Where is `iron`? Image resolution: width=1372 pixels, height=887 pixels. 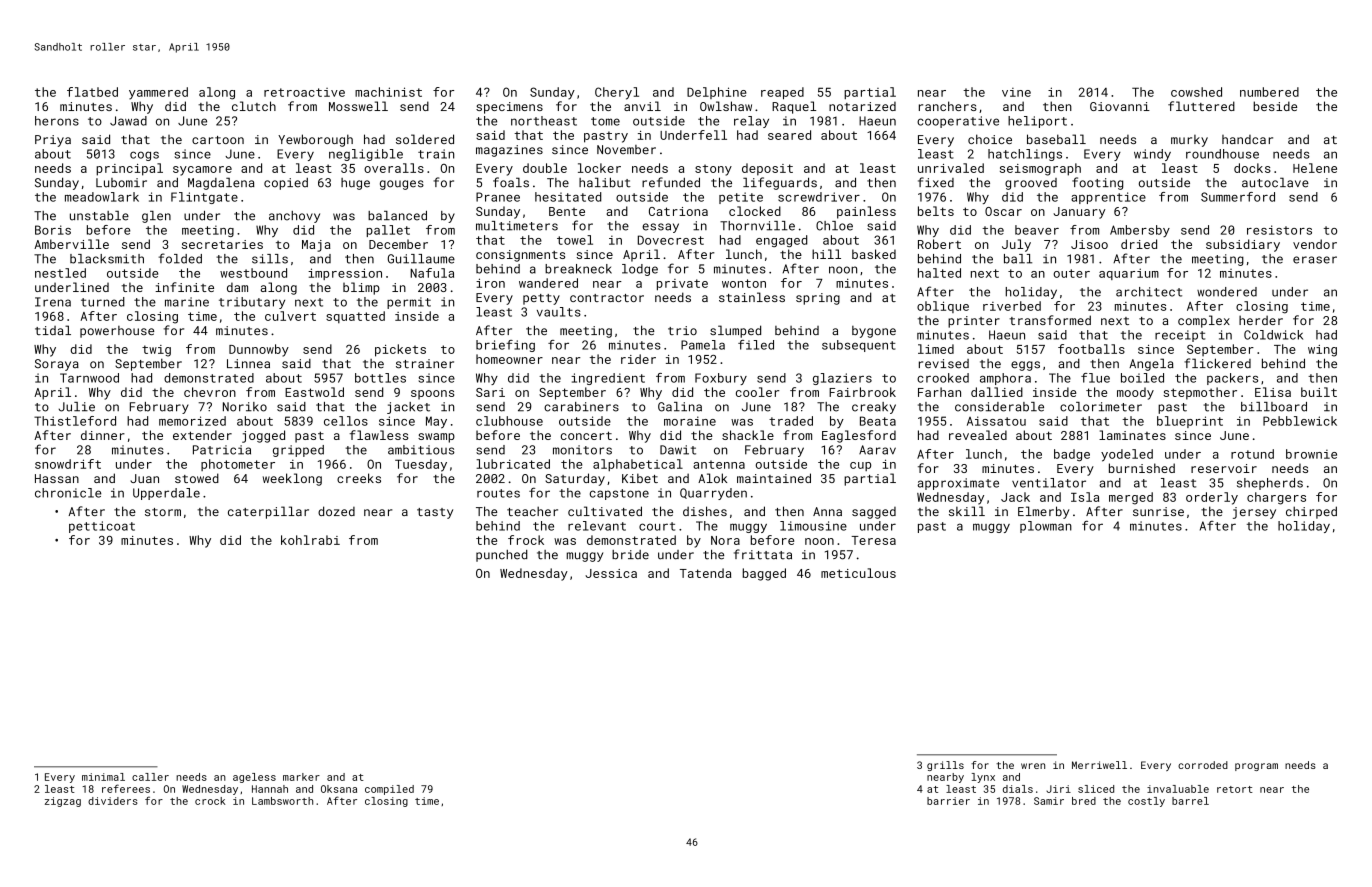
iron is located at coordinates (490, 283).
